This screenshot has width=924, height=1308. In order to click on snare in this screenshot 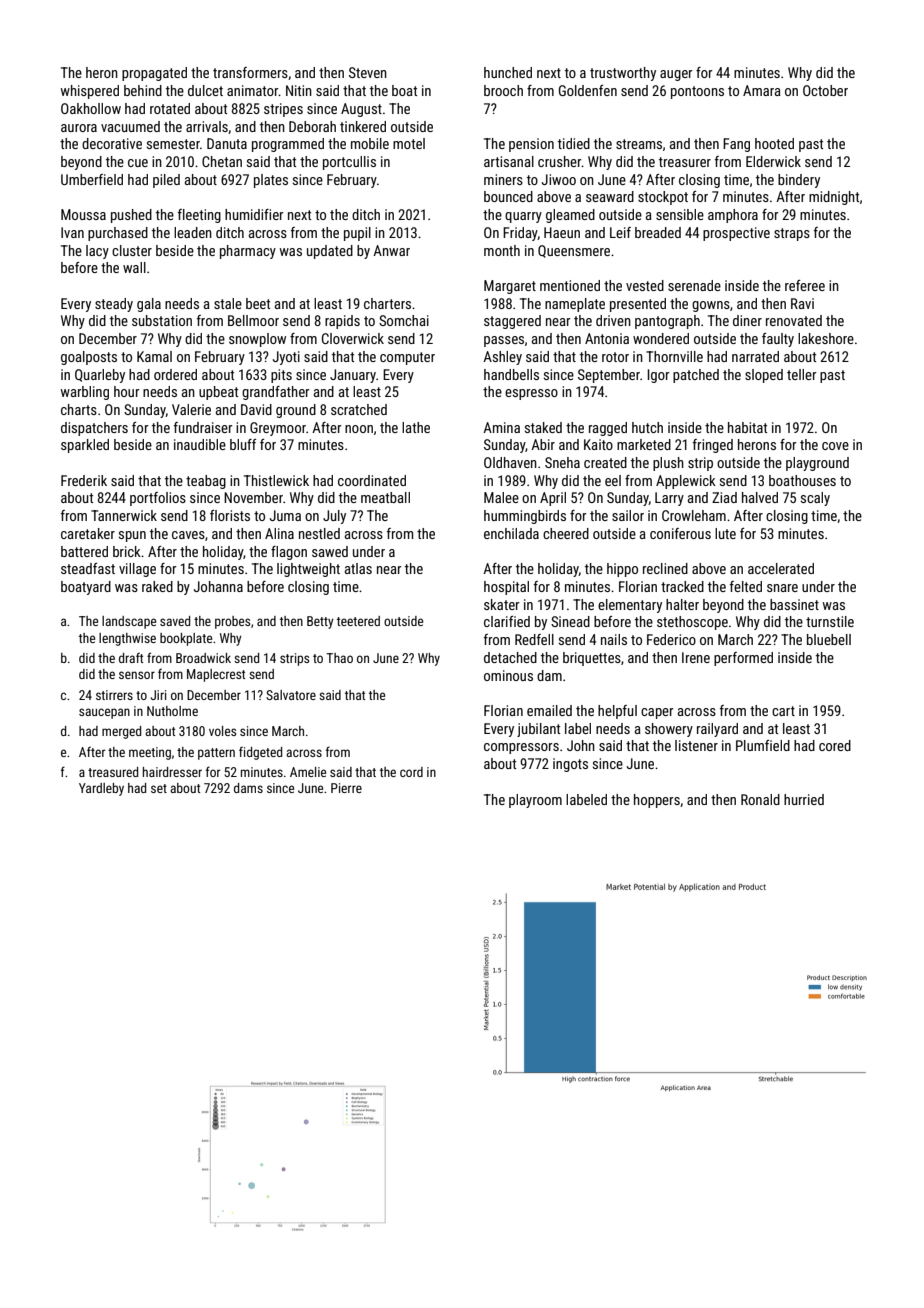, I will do `click(782, 588)`.
